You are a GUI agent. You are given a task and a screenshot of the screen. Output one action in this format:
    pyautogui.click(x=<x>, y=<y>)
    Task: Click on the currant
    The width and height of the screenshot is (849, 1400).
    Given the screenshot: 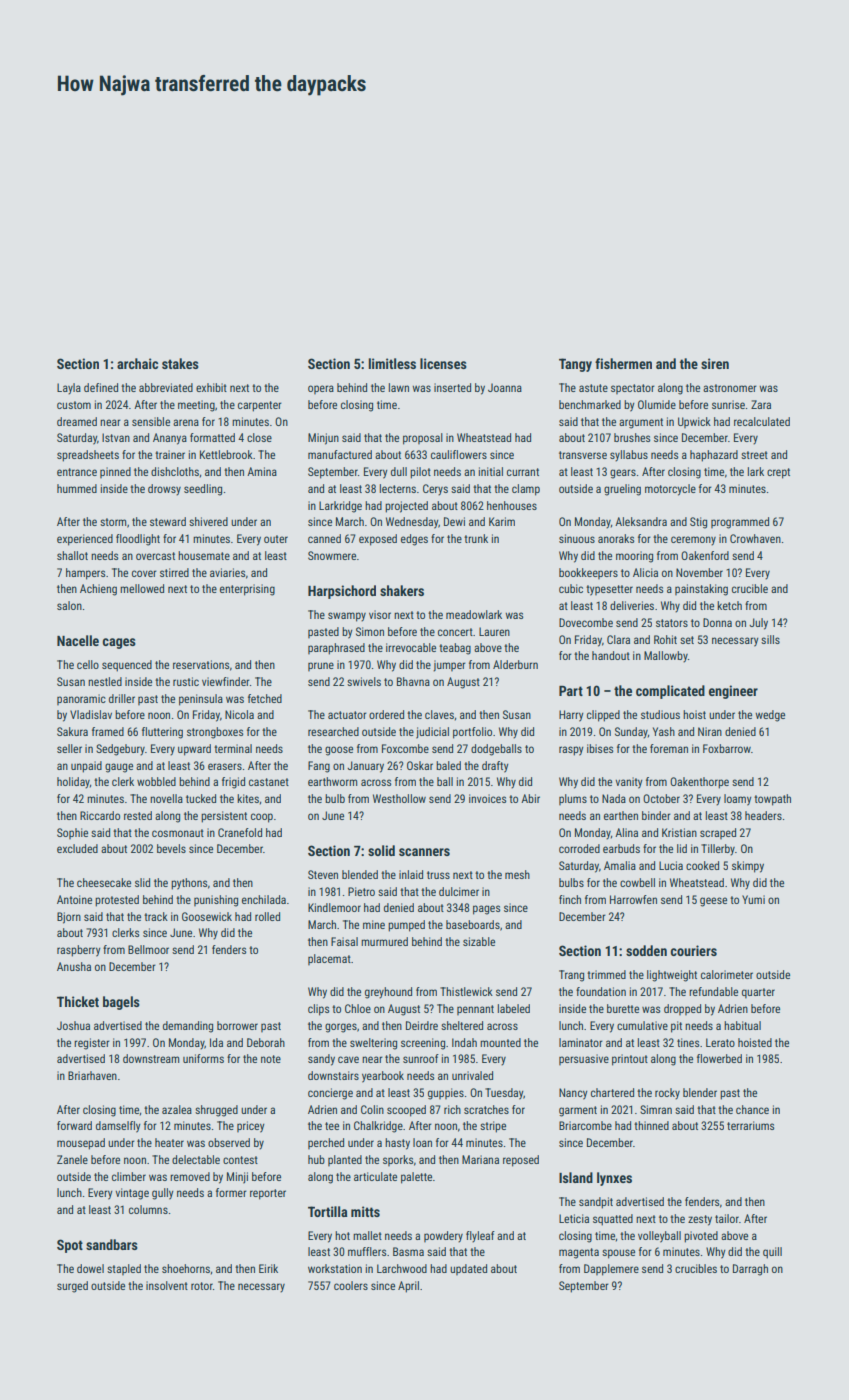 What is the action you would take?
    pyautogui.click(x=523, y=472)
